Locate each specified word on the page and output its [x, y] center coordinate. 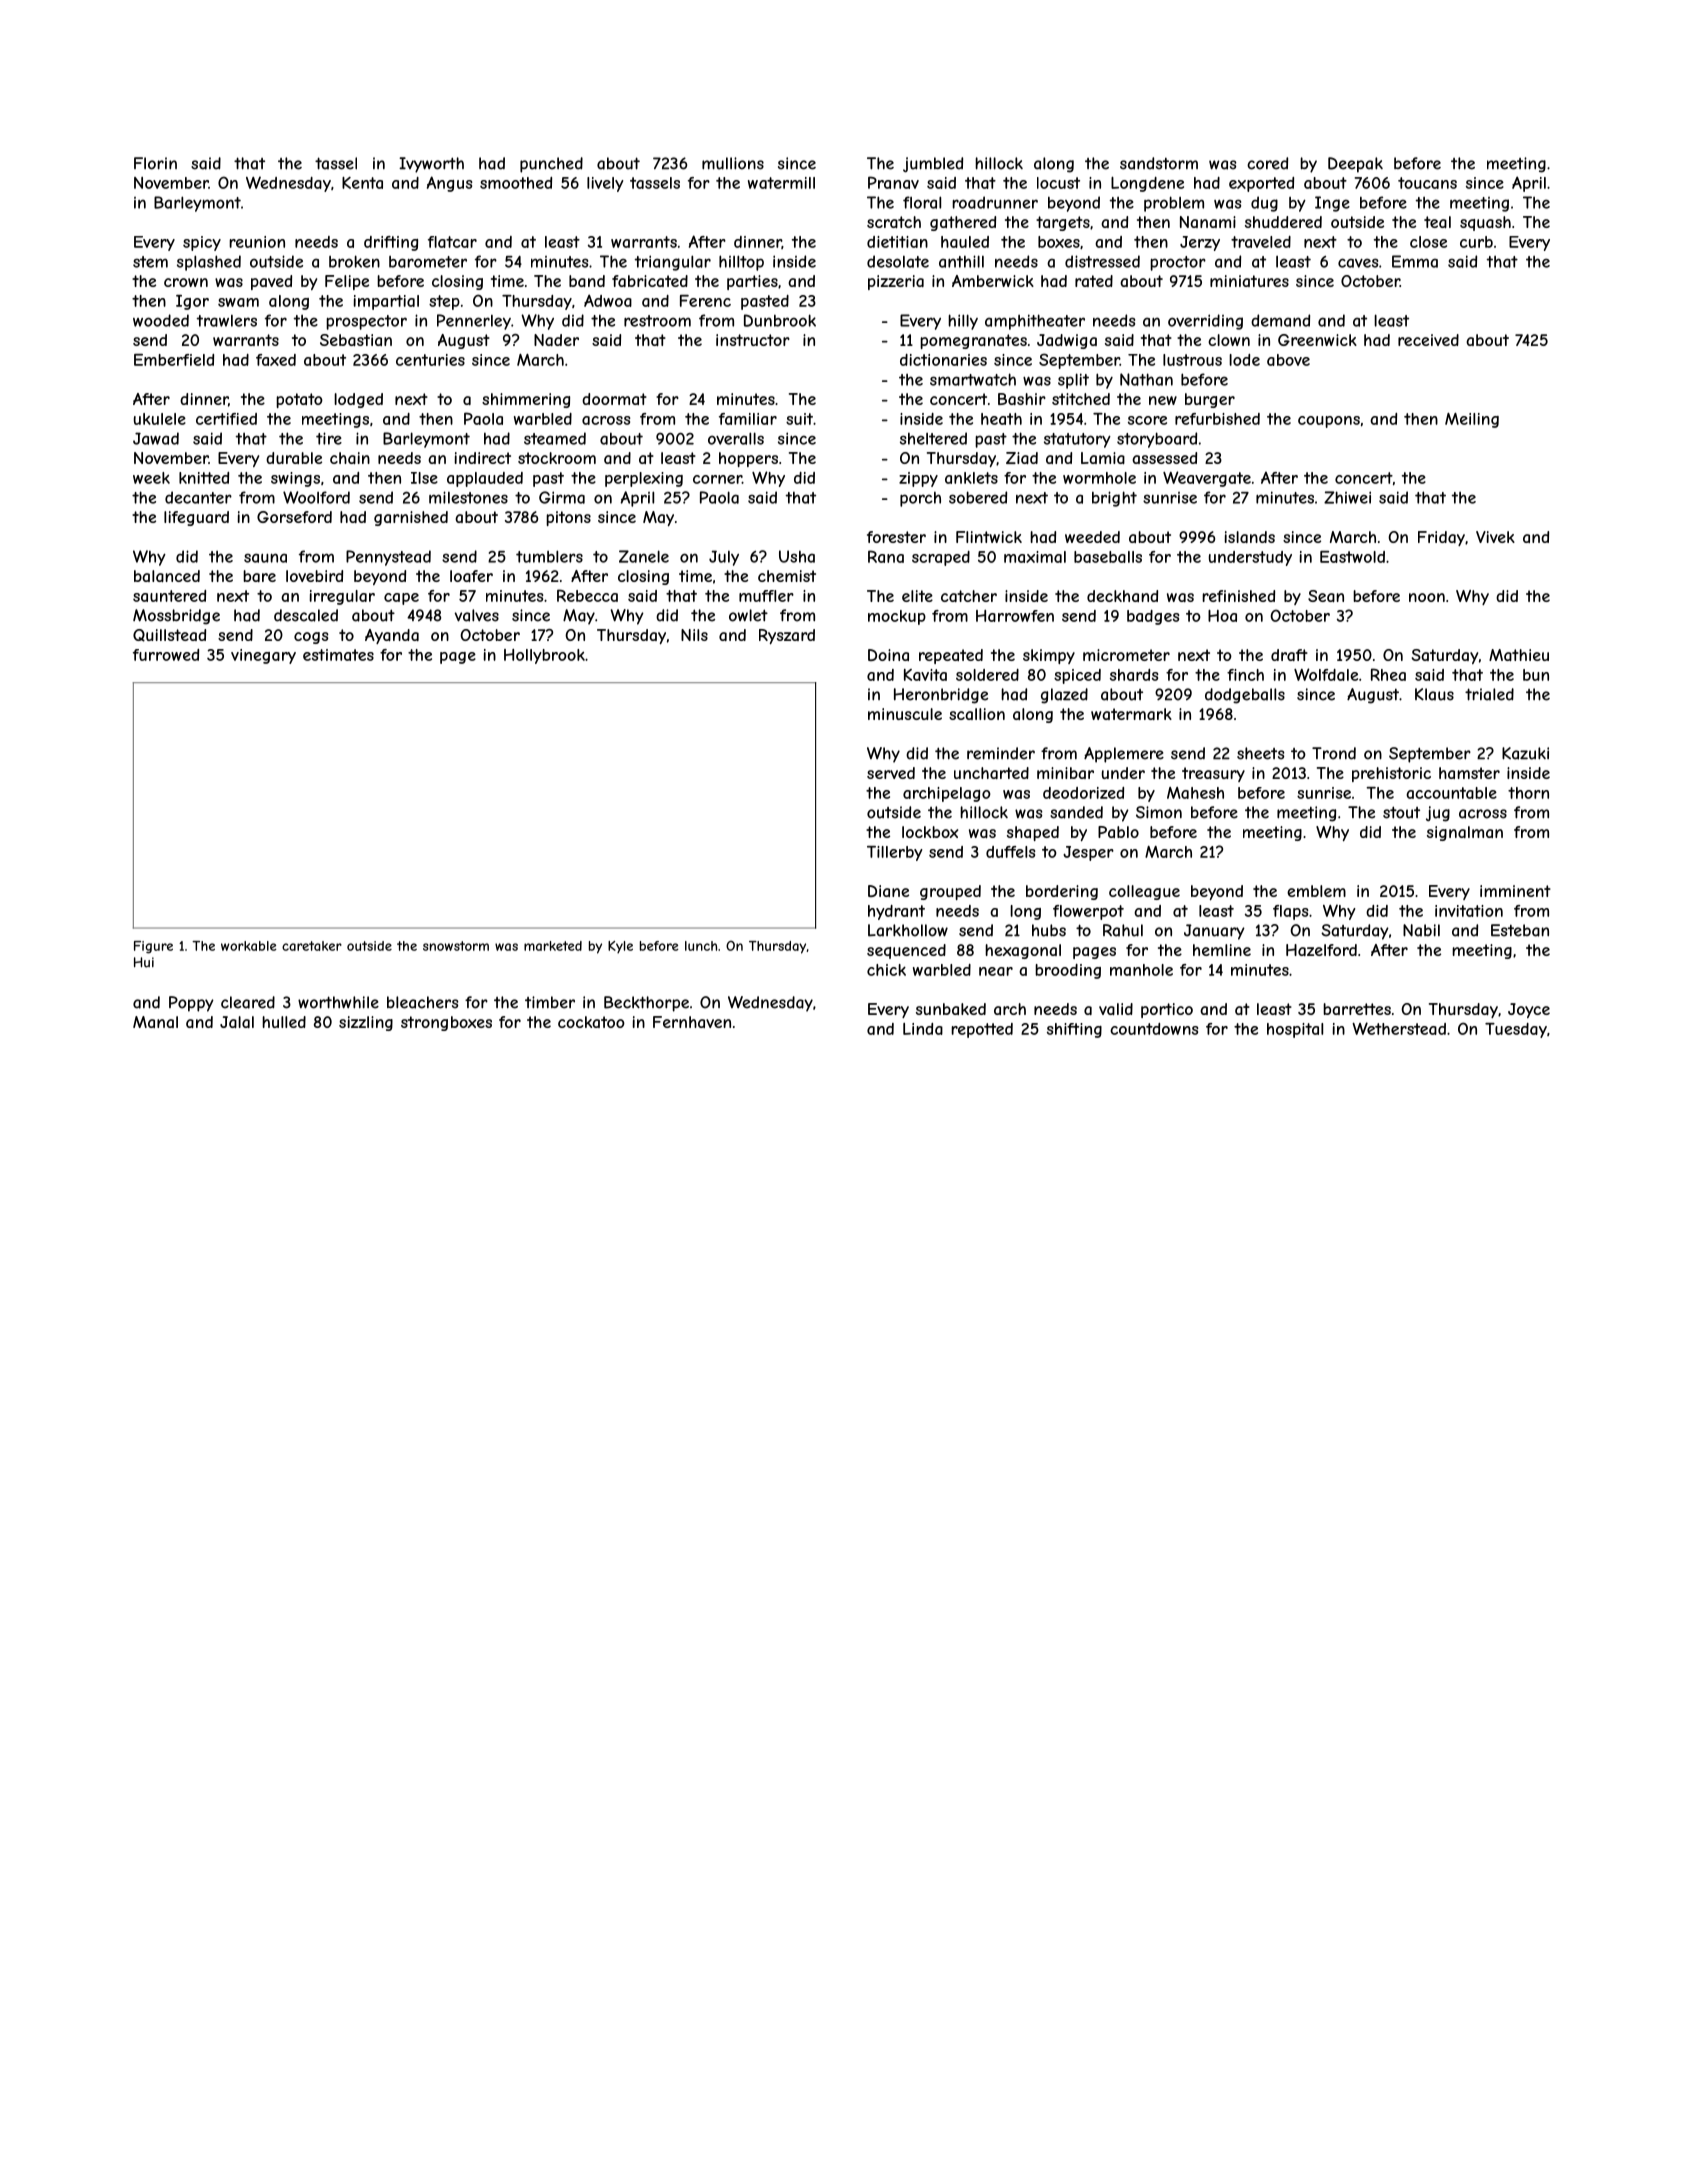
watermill [781, 183]
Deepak [1355, 165]
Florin [155, 163]
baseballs [1108, 557]
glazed [1064, 696]
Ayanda [392, 636]
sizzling [366, 1023]
